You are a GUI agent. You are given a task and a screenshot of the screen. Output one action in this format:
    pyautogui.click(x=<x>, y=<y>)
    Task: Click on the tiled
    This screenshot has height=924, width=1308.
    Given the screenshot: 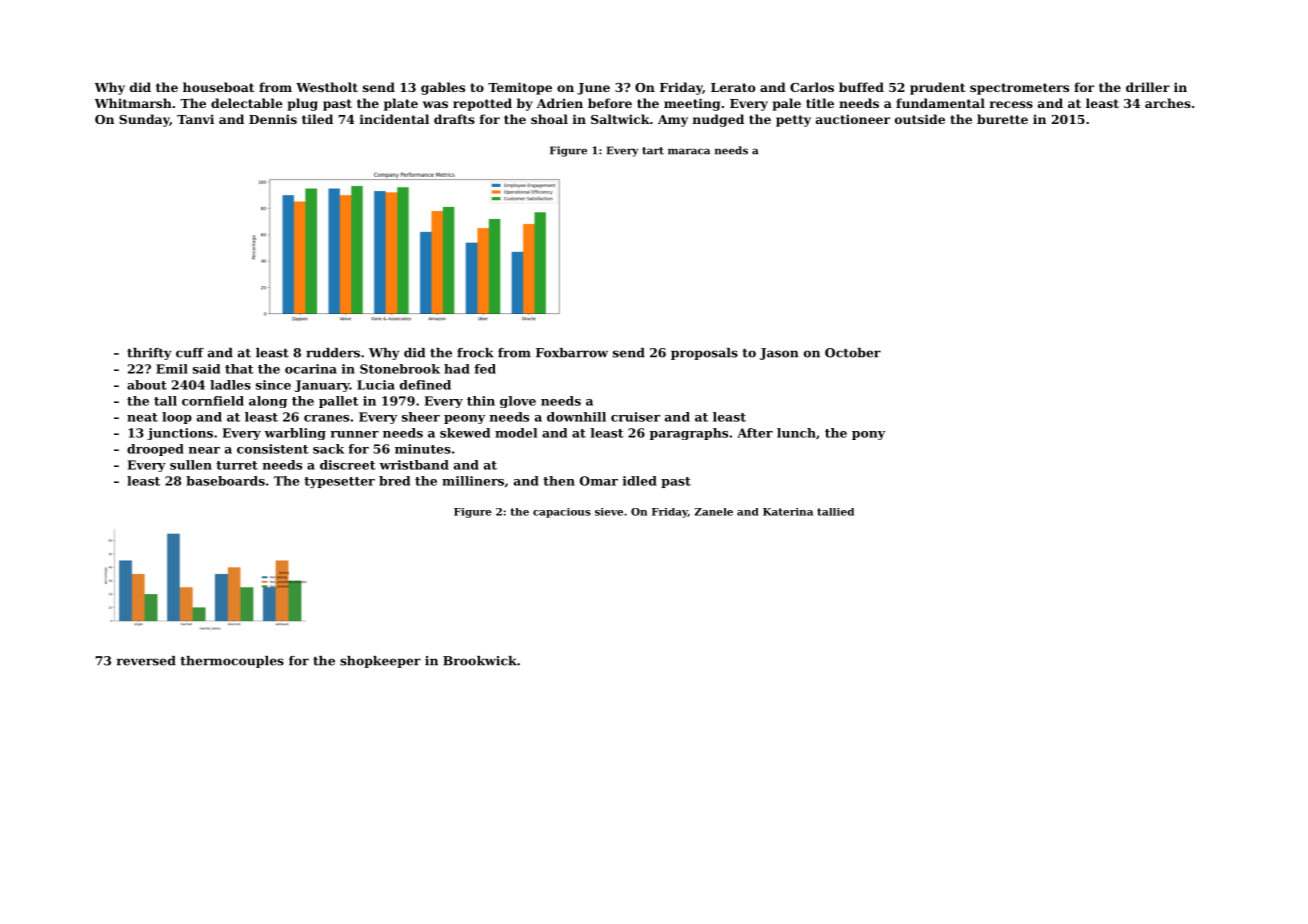 What is the action you would take?
    pyautogui.click(x=317, y=119)
